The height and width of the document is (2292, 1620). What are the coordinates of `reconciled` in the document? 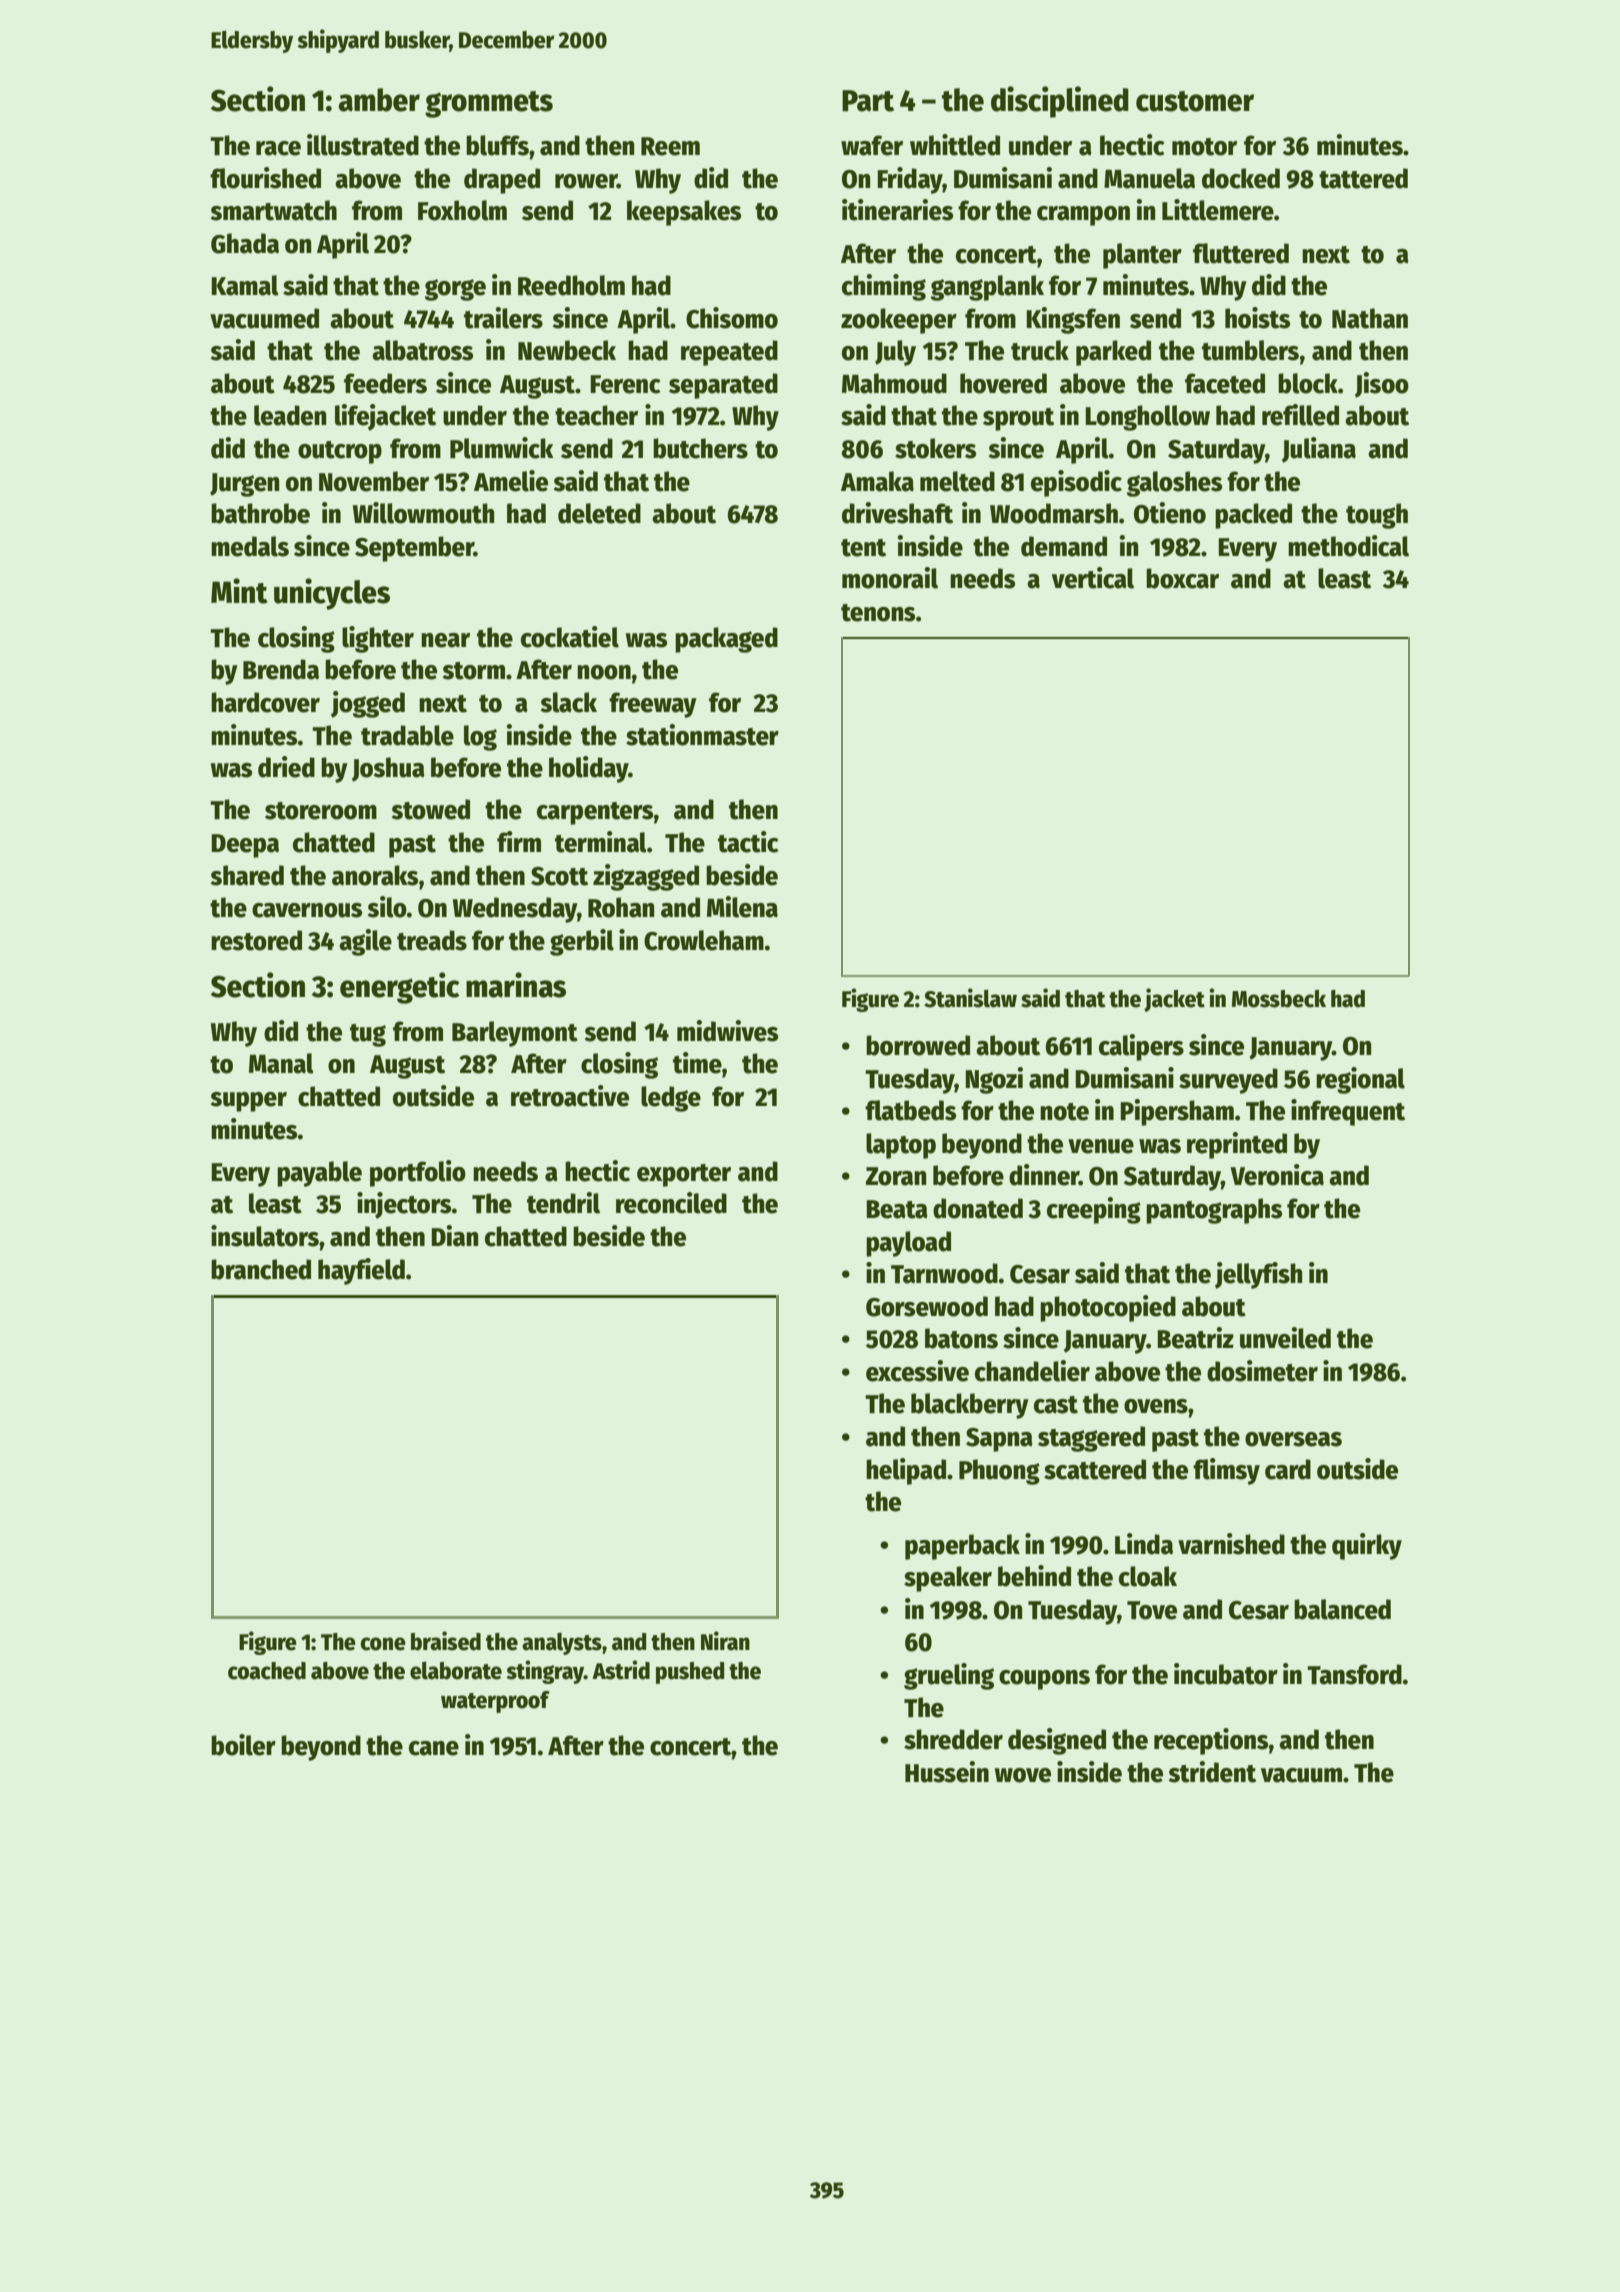 It's located at (671, 1203).
